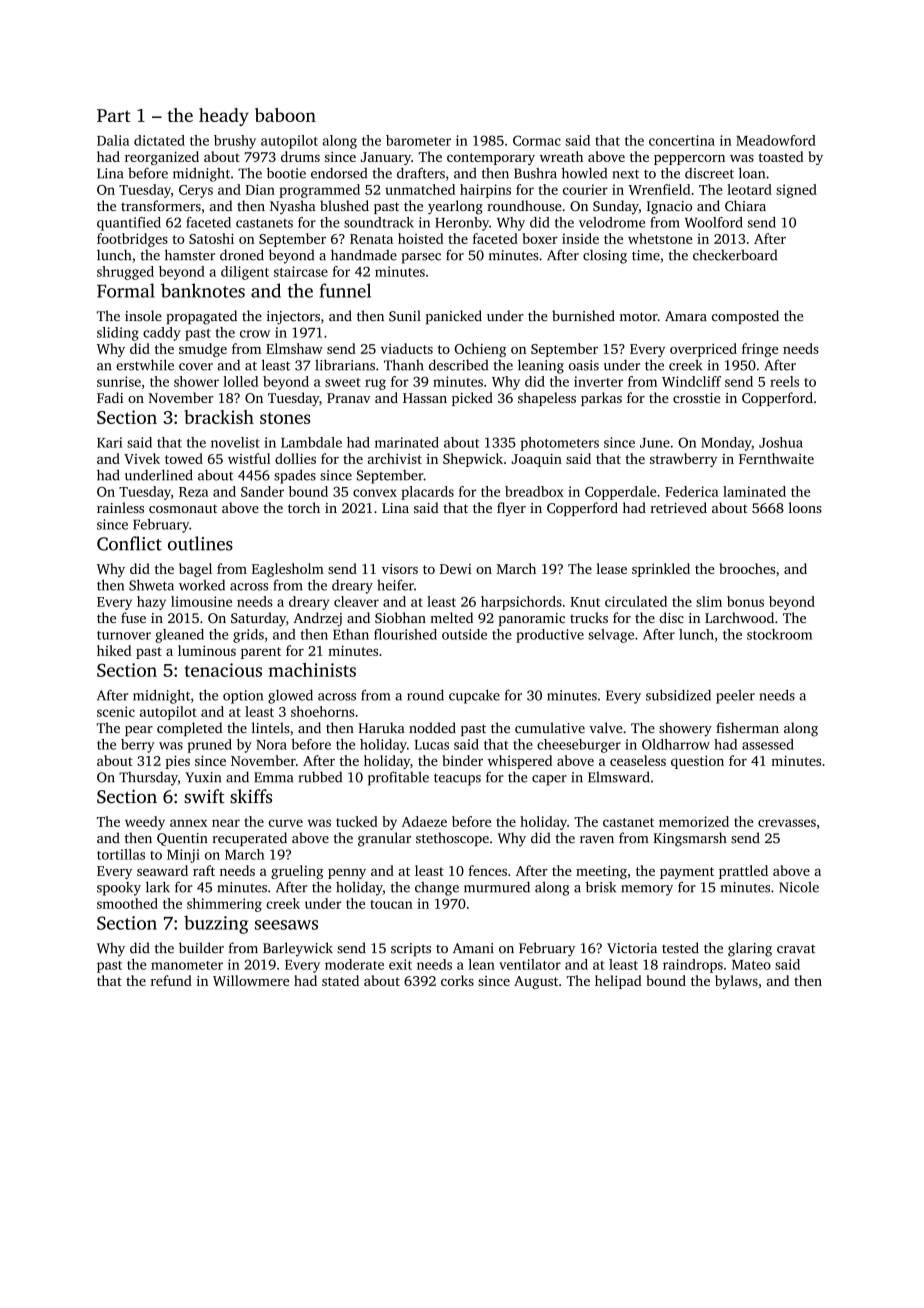 The image size is (924, 1308). I want to click on Meadowford, so click(776, 140).
